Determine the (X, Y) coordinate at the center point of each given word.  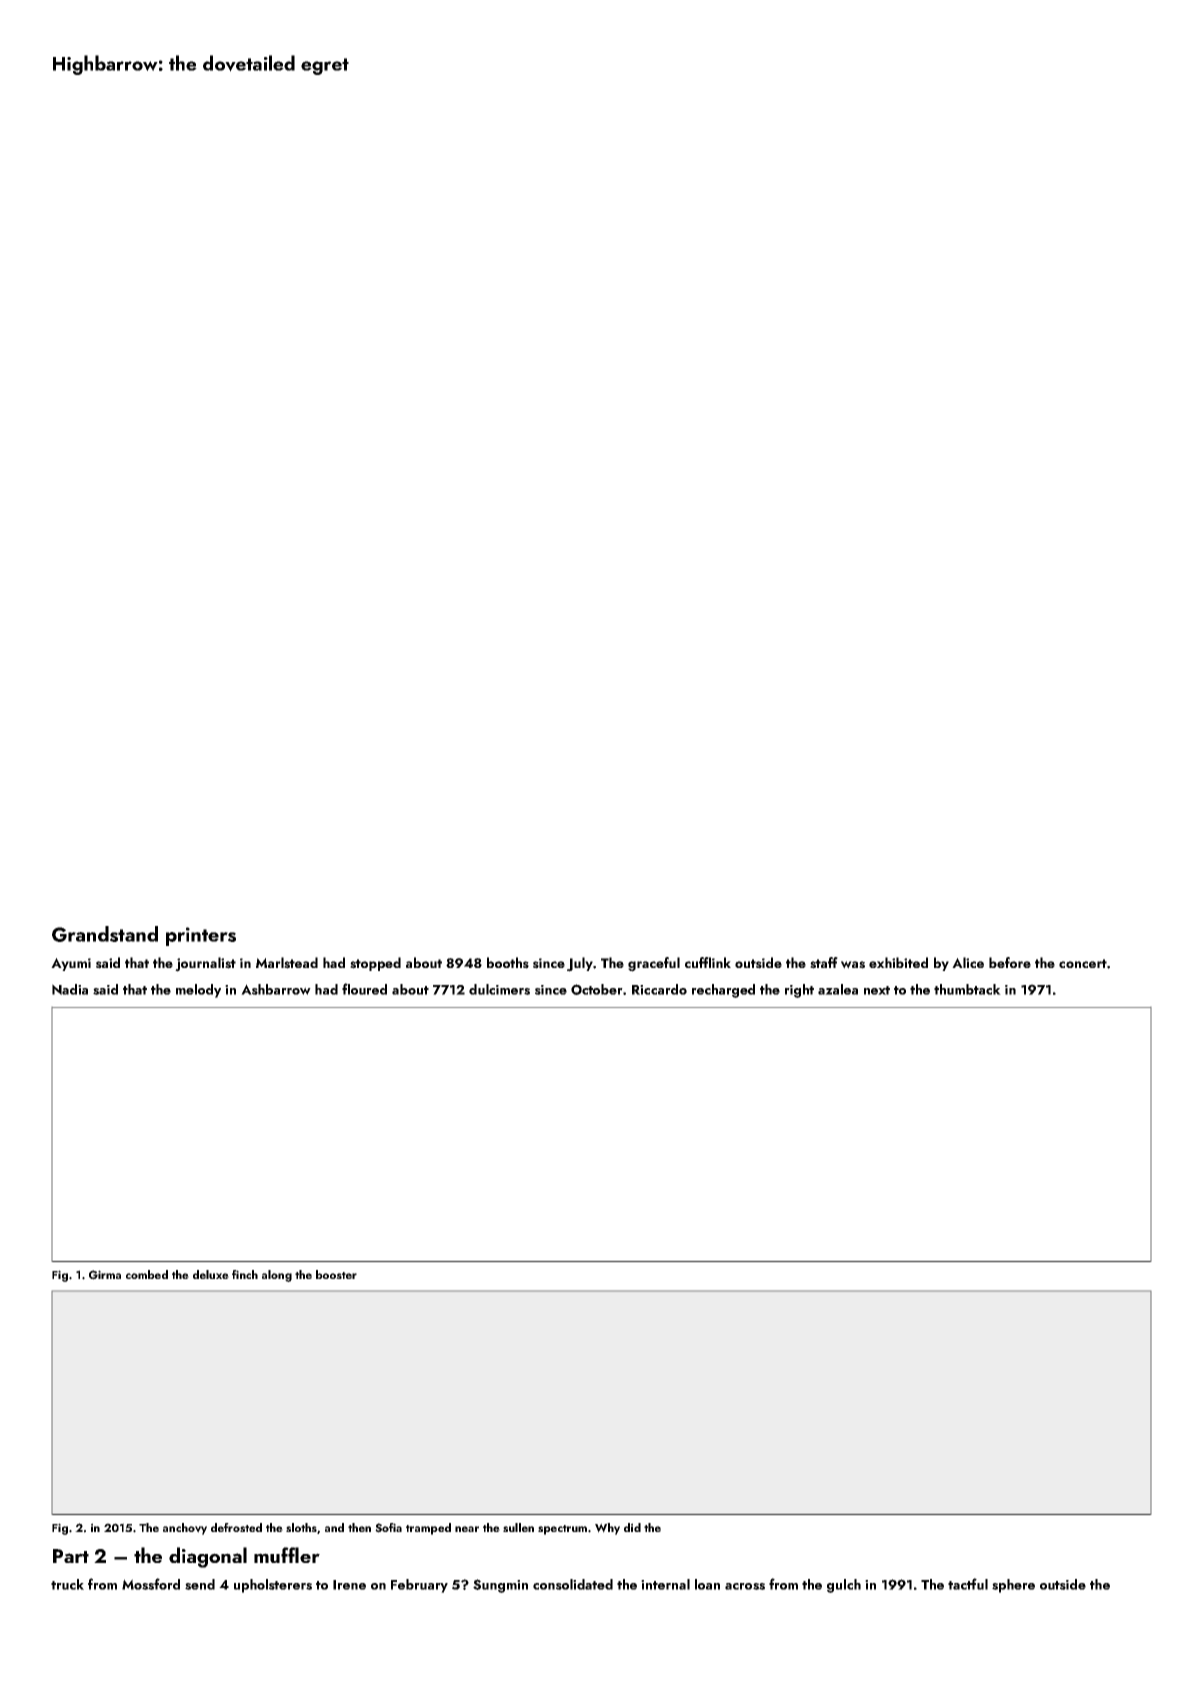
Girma (105, 1275)
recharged (723, 991)
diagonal (208, 1557)
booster (336, 1274)
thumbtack (967, 989)
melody (198, 991)
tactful (968, 1584)
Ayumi (71, 964)
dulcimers (499, 989)
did (632, 1527)
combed (147, 1274)
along (277, 1276)
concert (1083, 963)
